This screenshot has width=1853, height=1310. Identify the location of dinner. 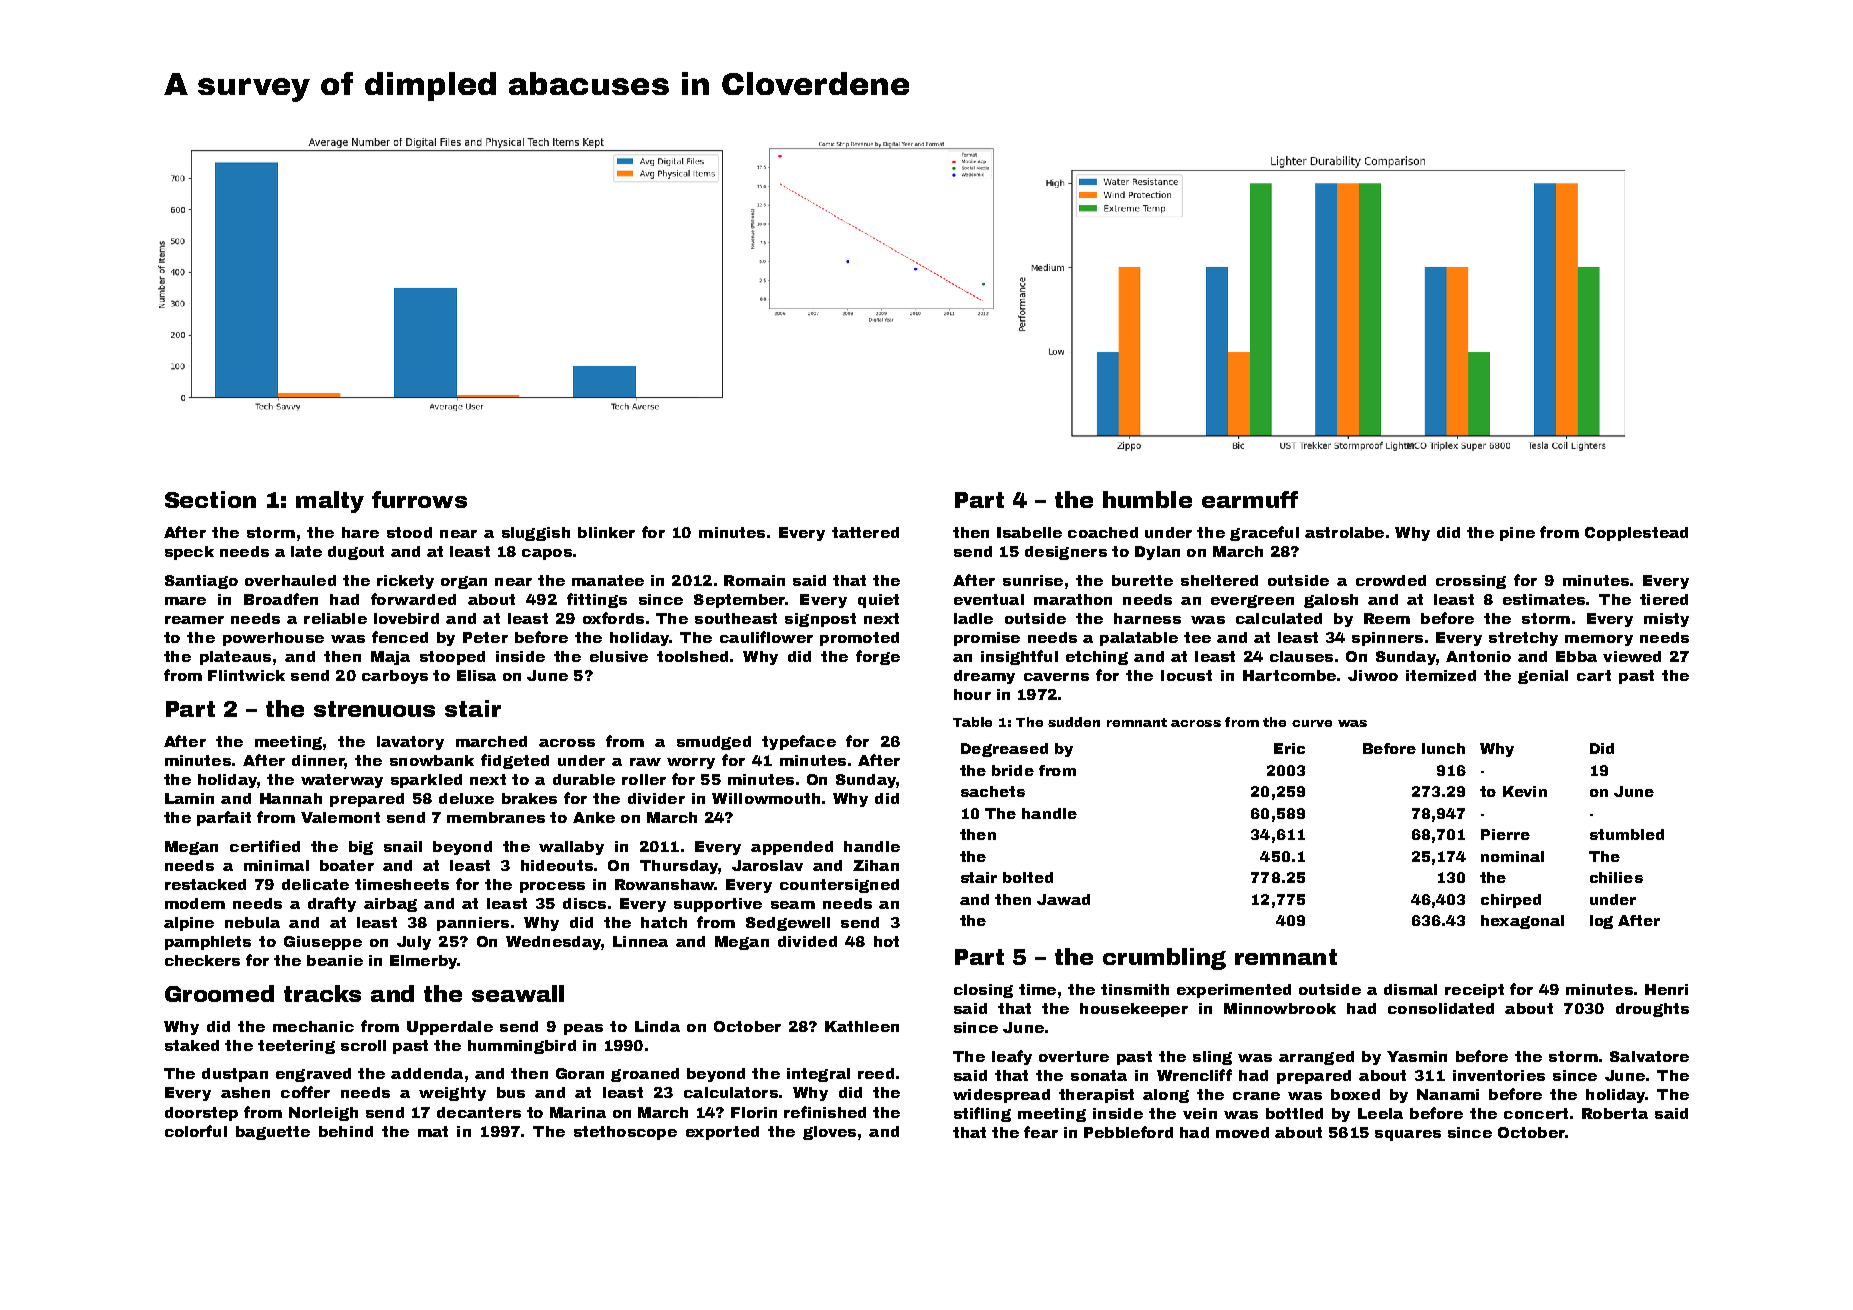
(318, 760).
